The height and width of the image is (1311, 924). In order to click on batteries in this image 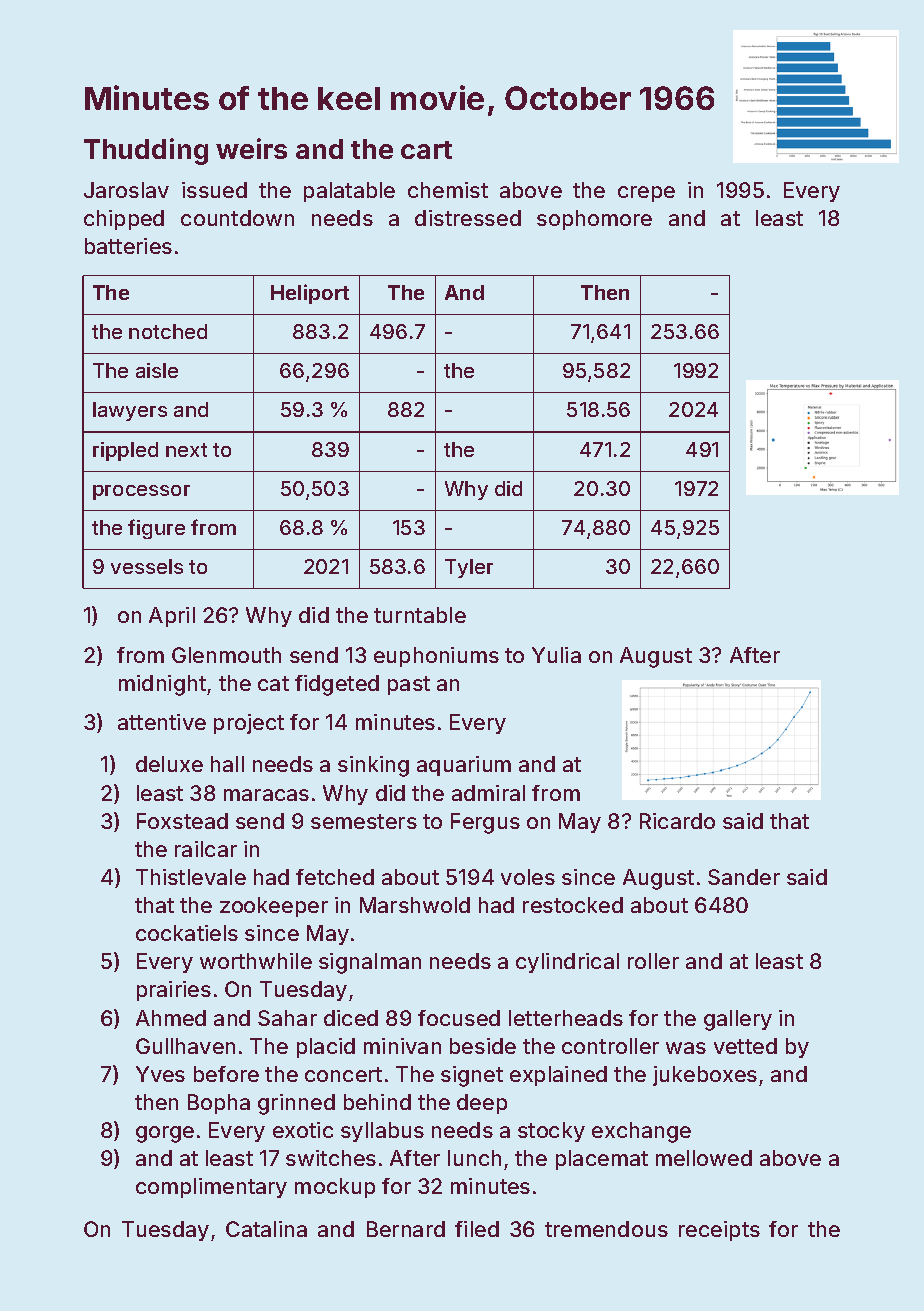, I will do `click(128, 246)`.
